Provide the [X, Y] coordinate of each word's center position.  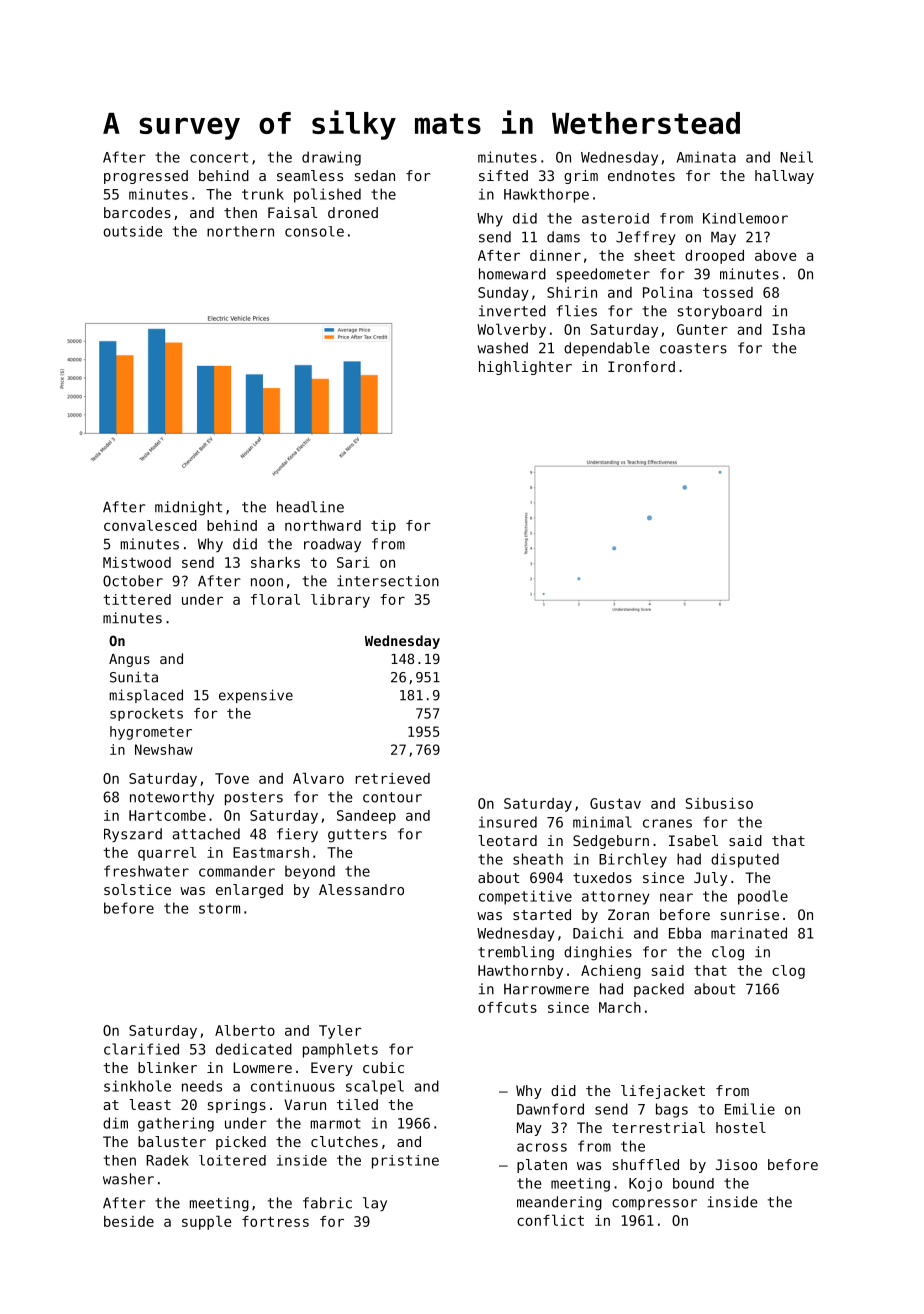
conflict [550, 1220]
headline [310, 507]
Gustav [615, 803]
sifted [503, 175]
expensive [256, 696]
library [340, 601]
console [314, 231]
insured [508, 822]
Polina [667, 292]
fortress [275, 1221]
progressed [146, 177]
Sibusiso [719, 803]
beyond [310, 872]
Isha [788, 329]
